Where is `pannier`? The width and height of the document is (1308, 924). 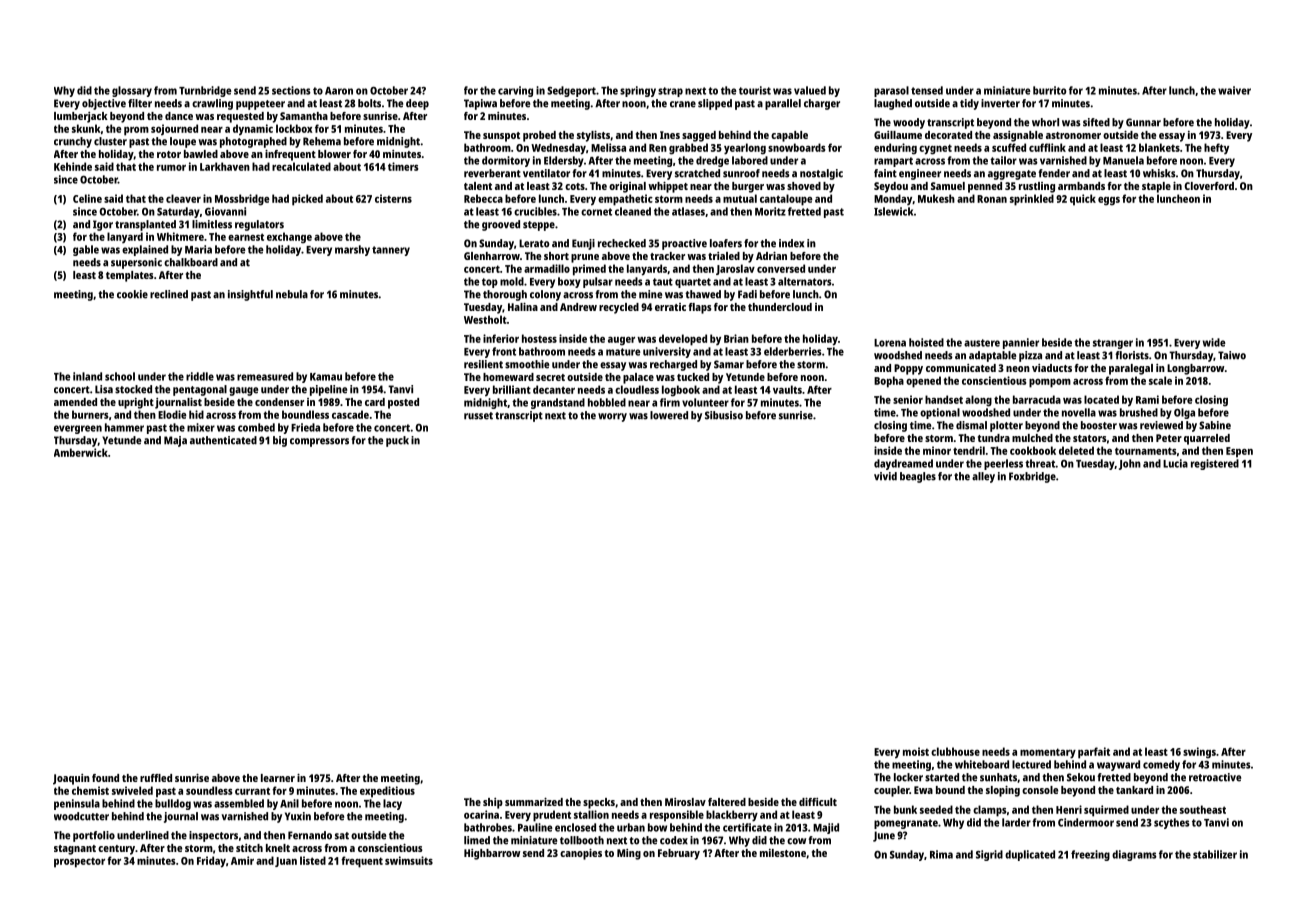 pannier is located at coordinates (1021, 343).
